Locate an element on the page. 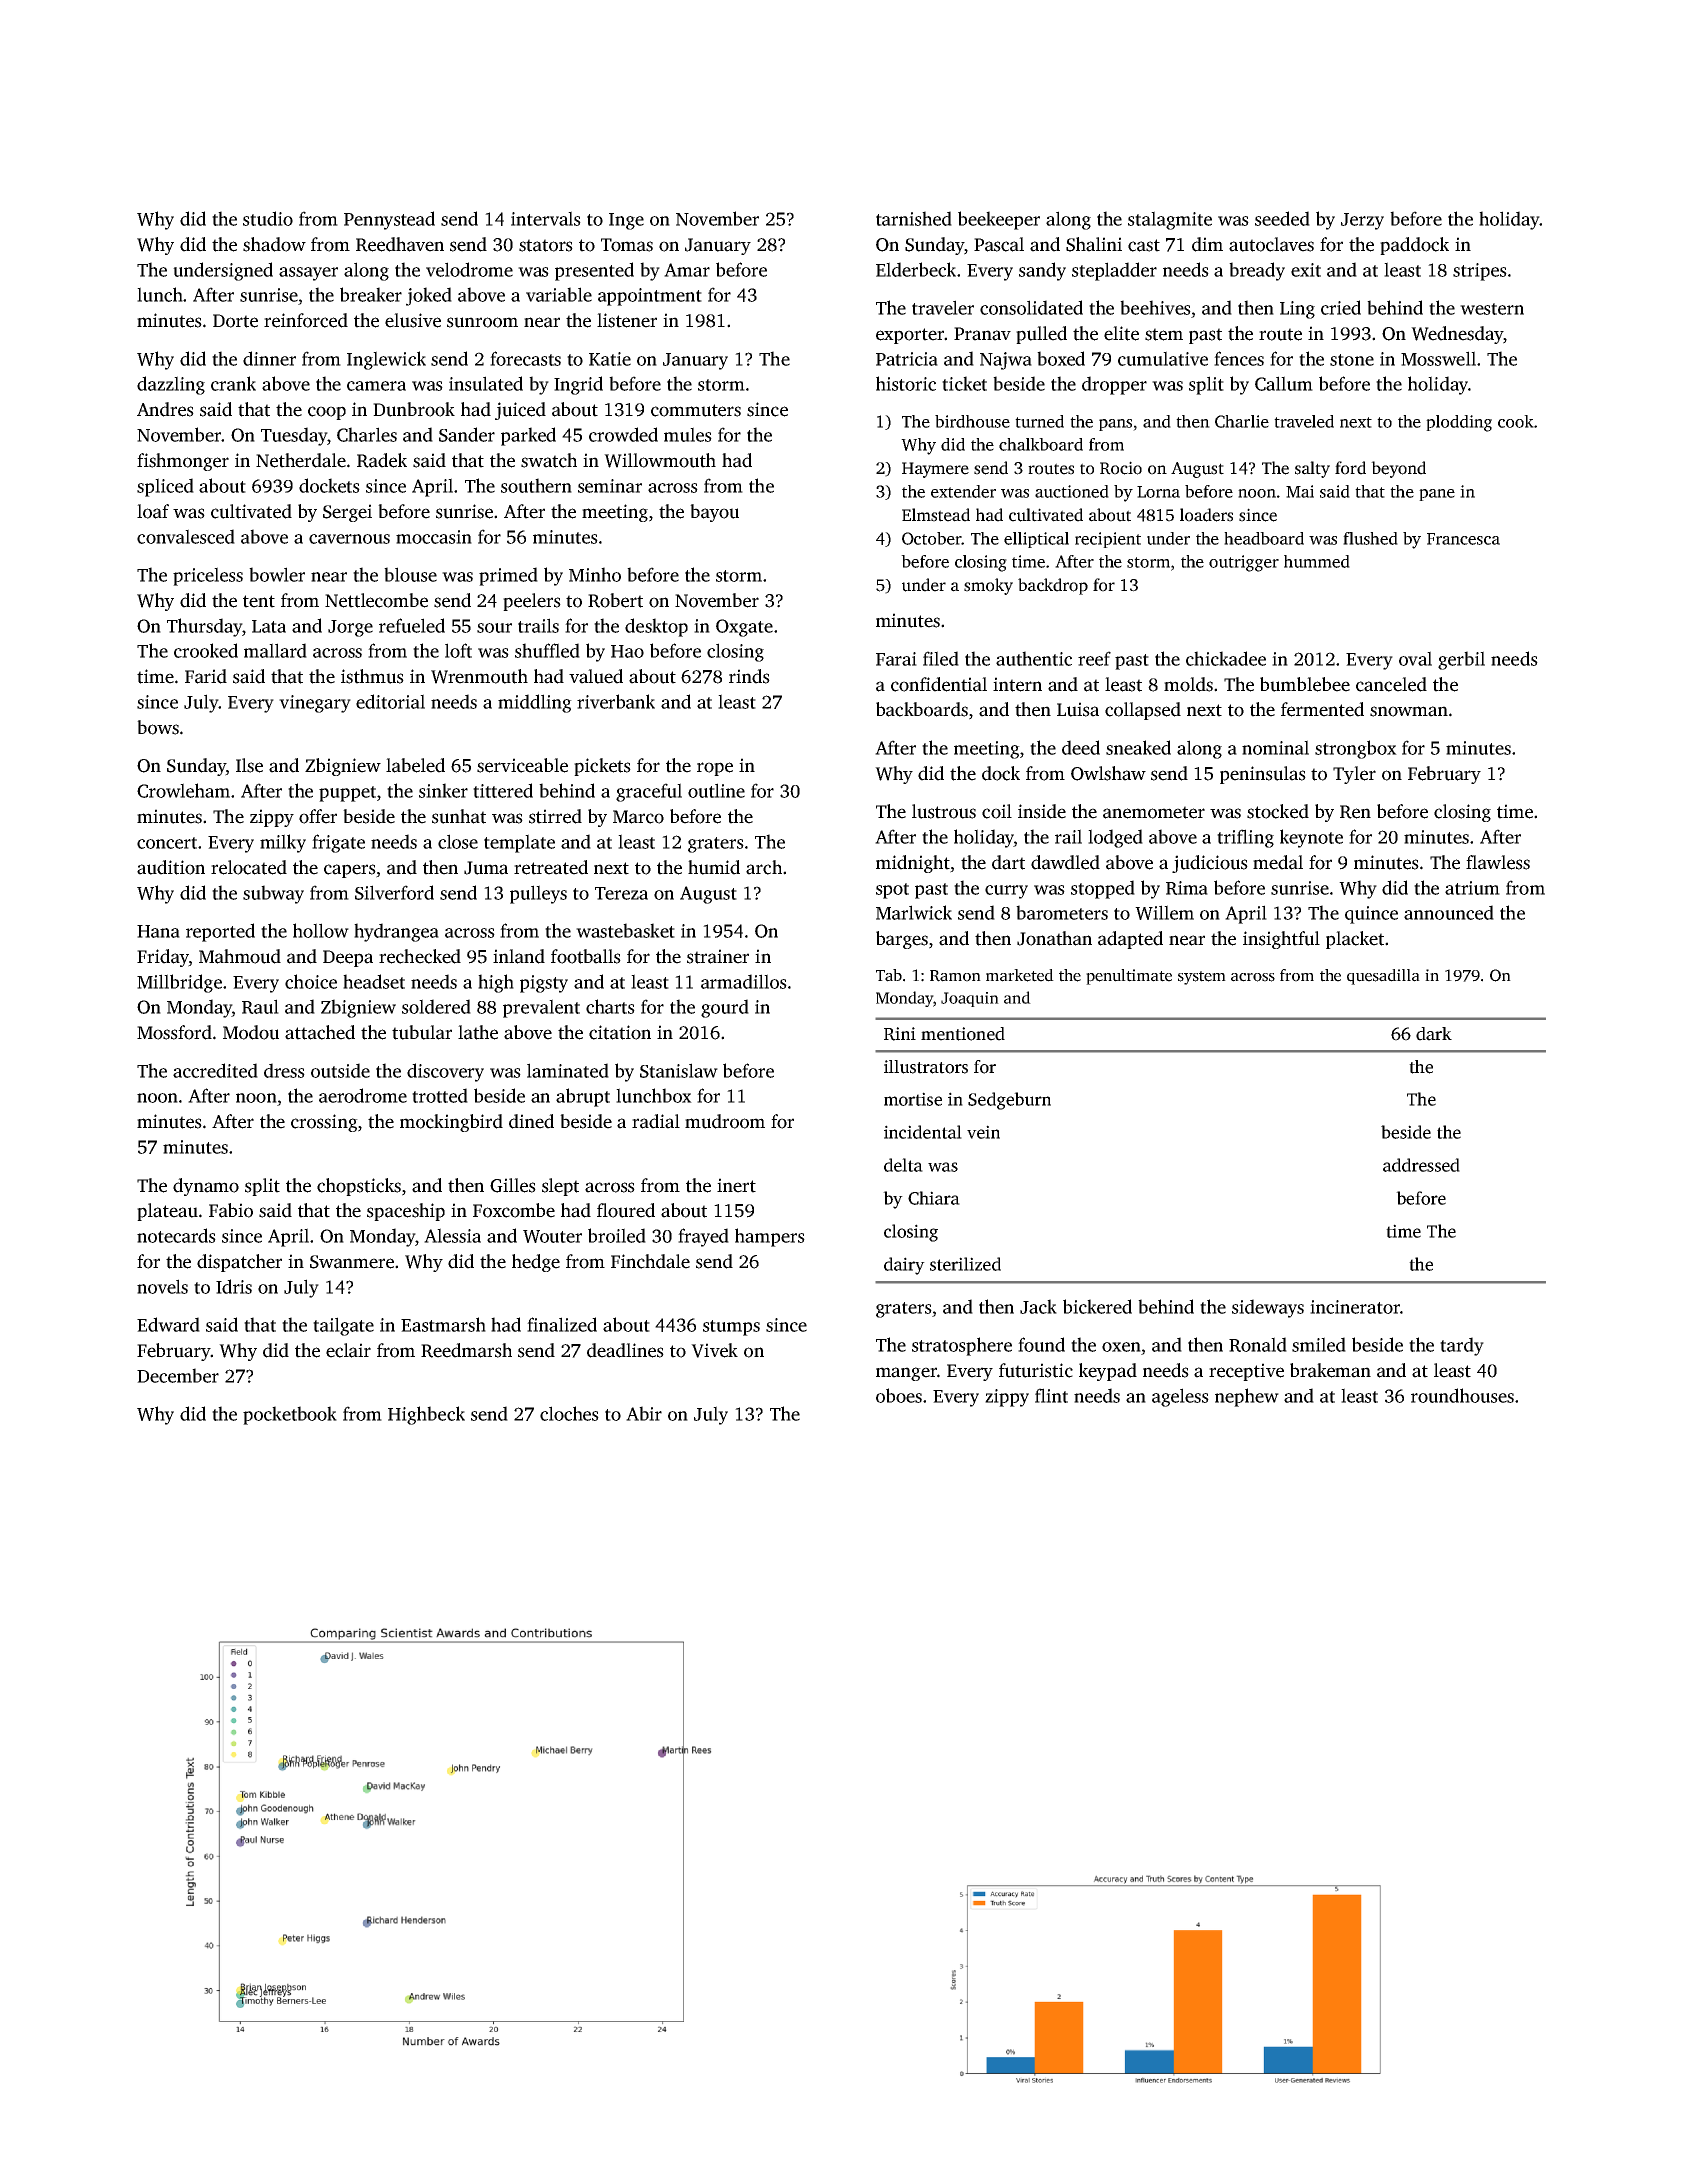  beekeeper is located at coordinates (999, 220).
